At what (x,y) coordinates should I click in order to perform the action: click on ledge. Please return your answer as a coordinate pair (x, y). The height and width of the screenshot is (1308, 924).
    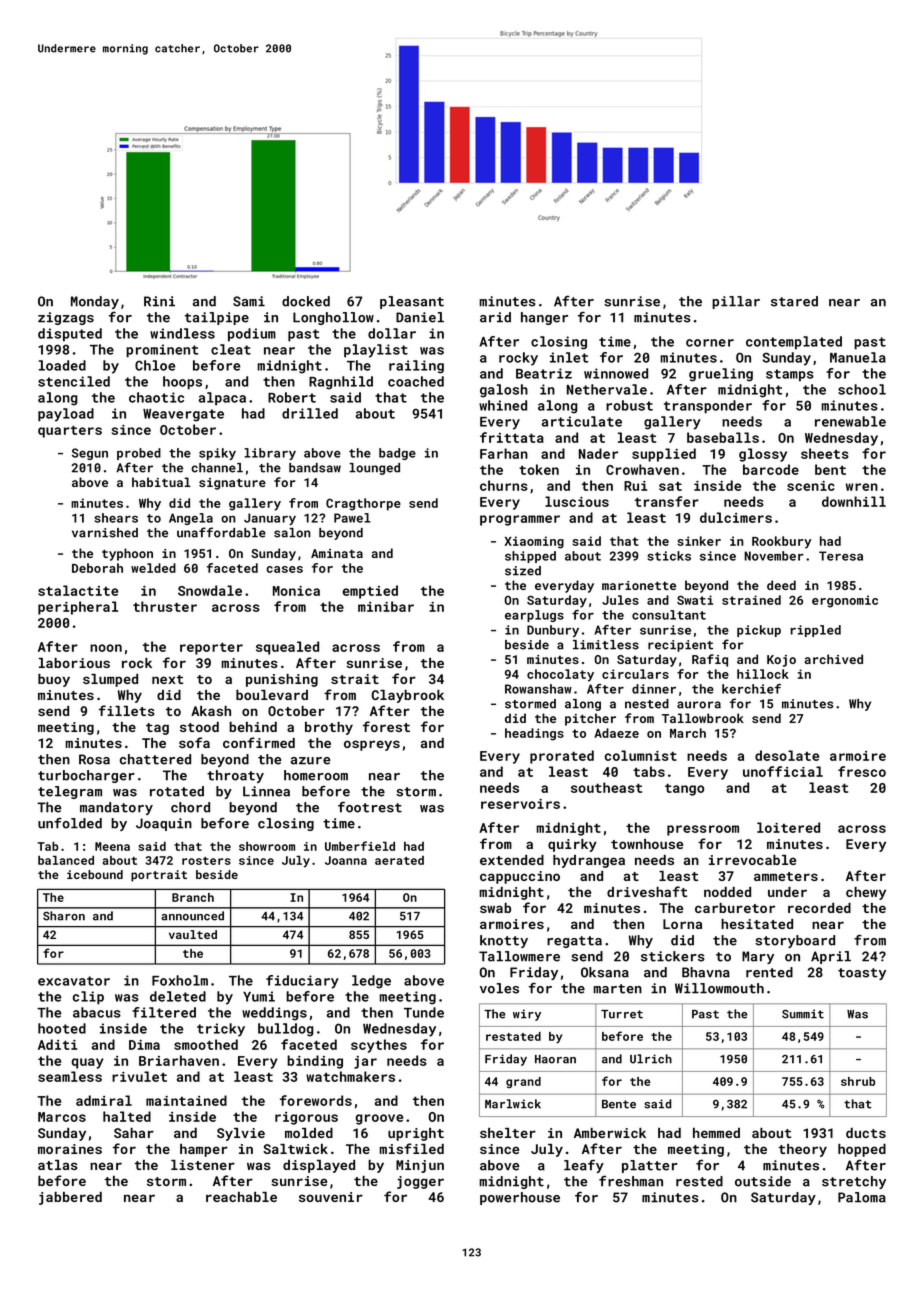
    Looking at the image, I should click on (371, 982).
